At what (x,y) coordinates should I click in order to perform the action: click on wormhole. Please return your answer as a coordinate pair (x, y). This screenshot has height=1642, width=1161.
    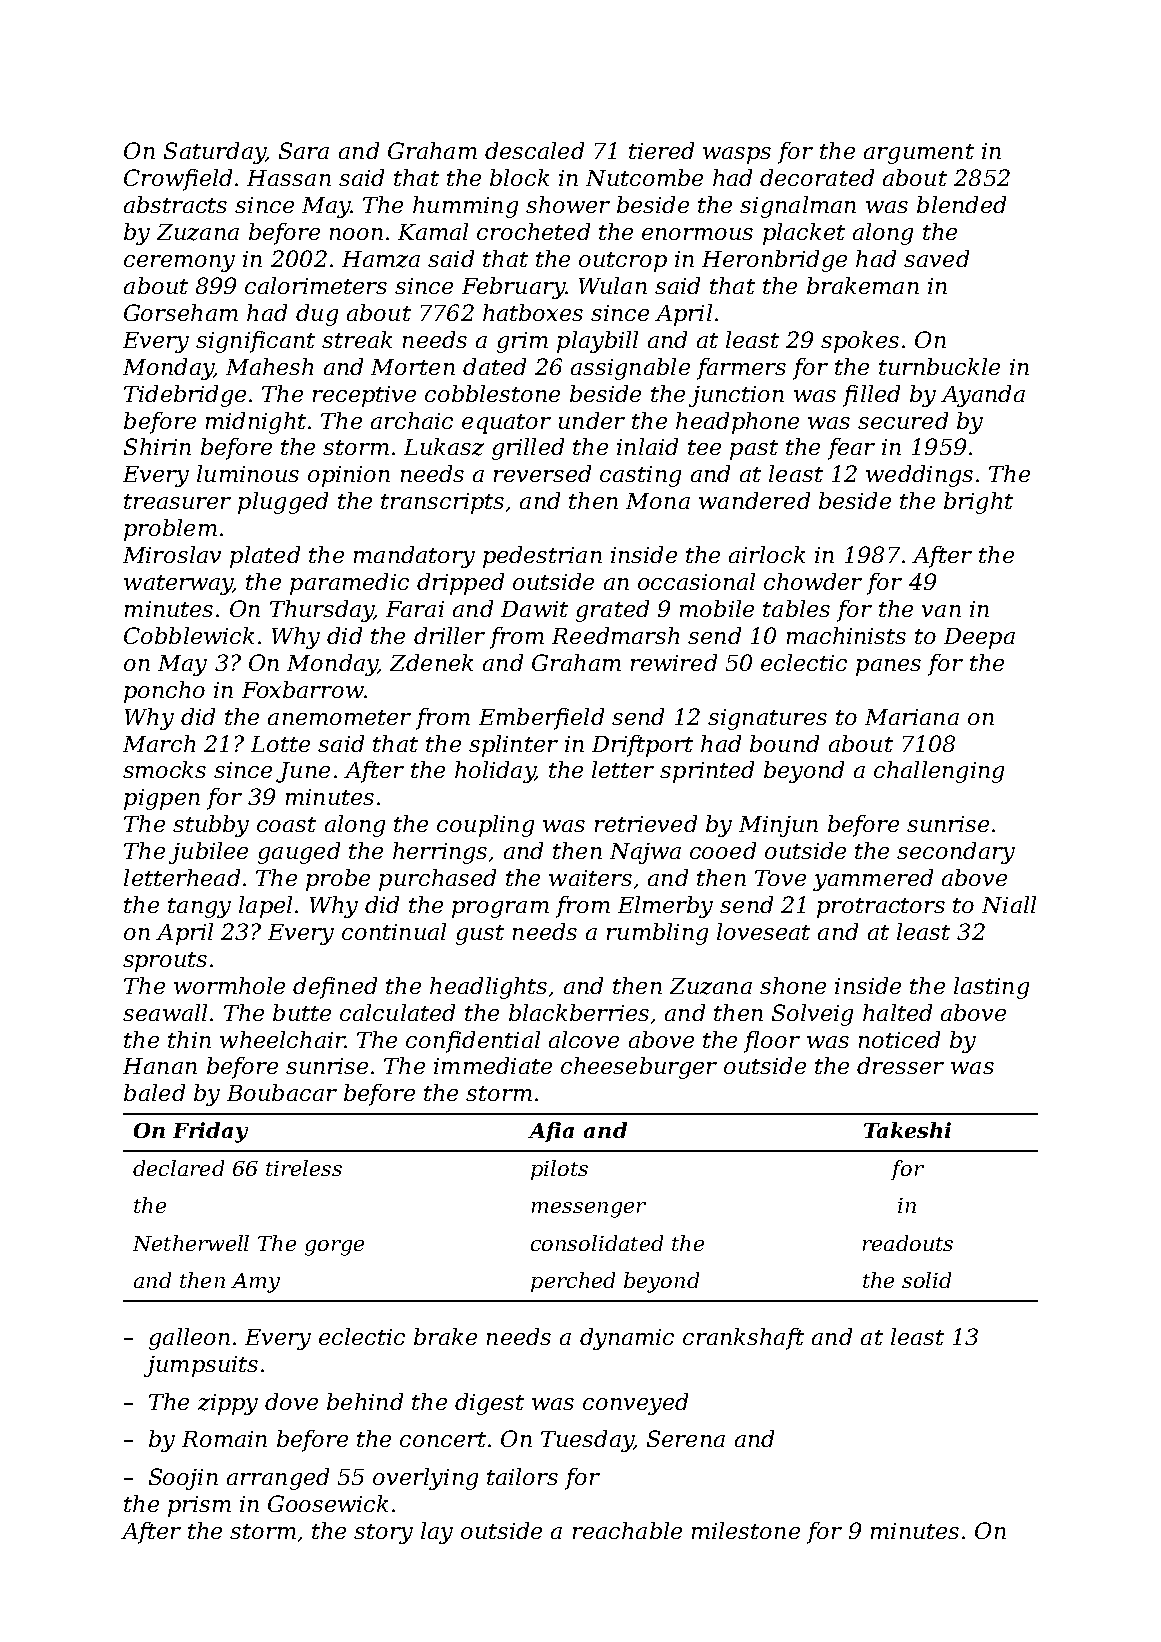
    Looking at the image, I should click on (229, 985).
